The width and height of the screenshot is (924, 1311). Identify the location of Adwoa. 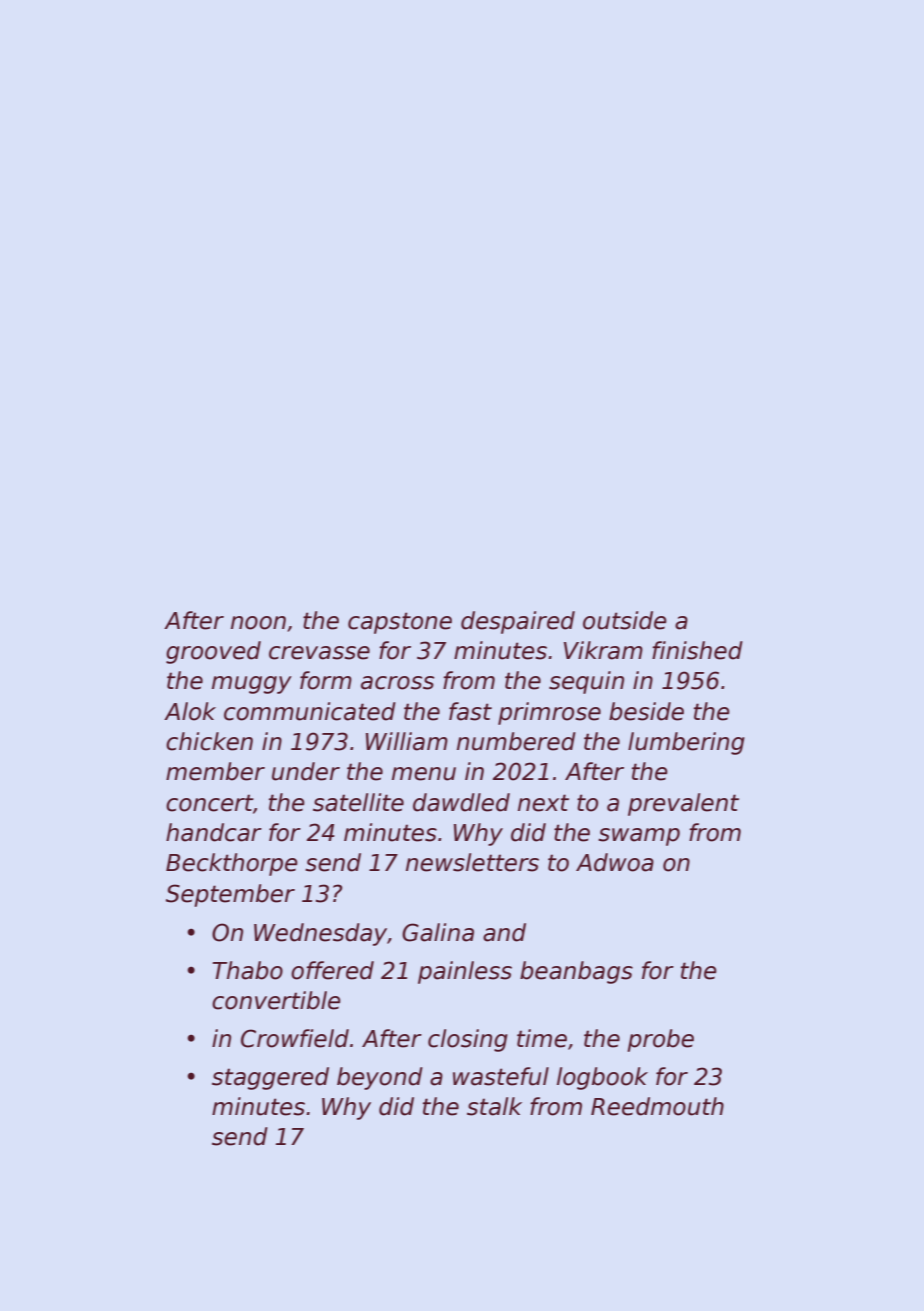
(615, 862).
